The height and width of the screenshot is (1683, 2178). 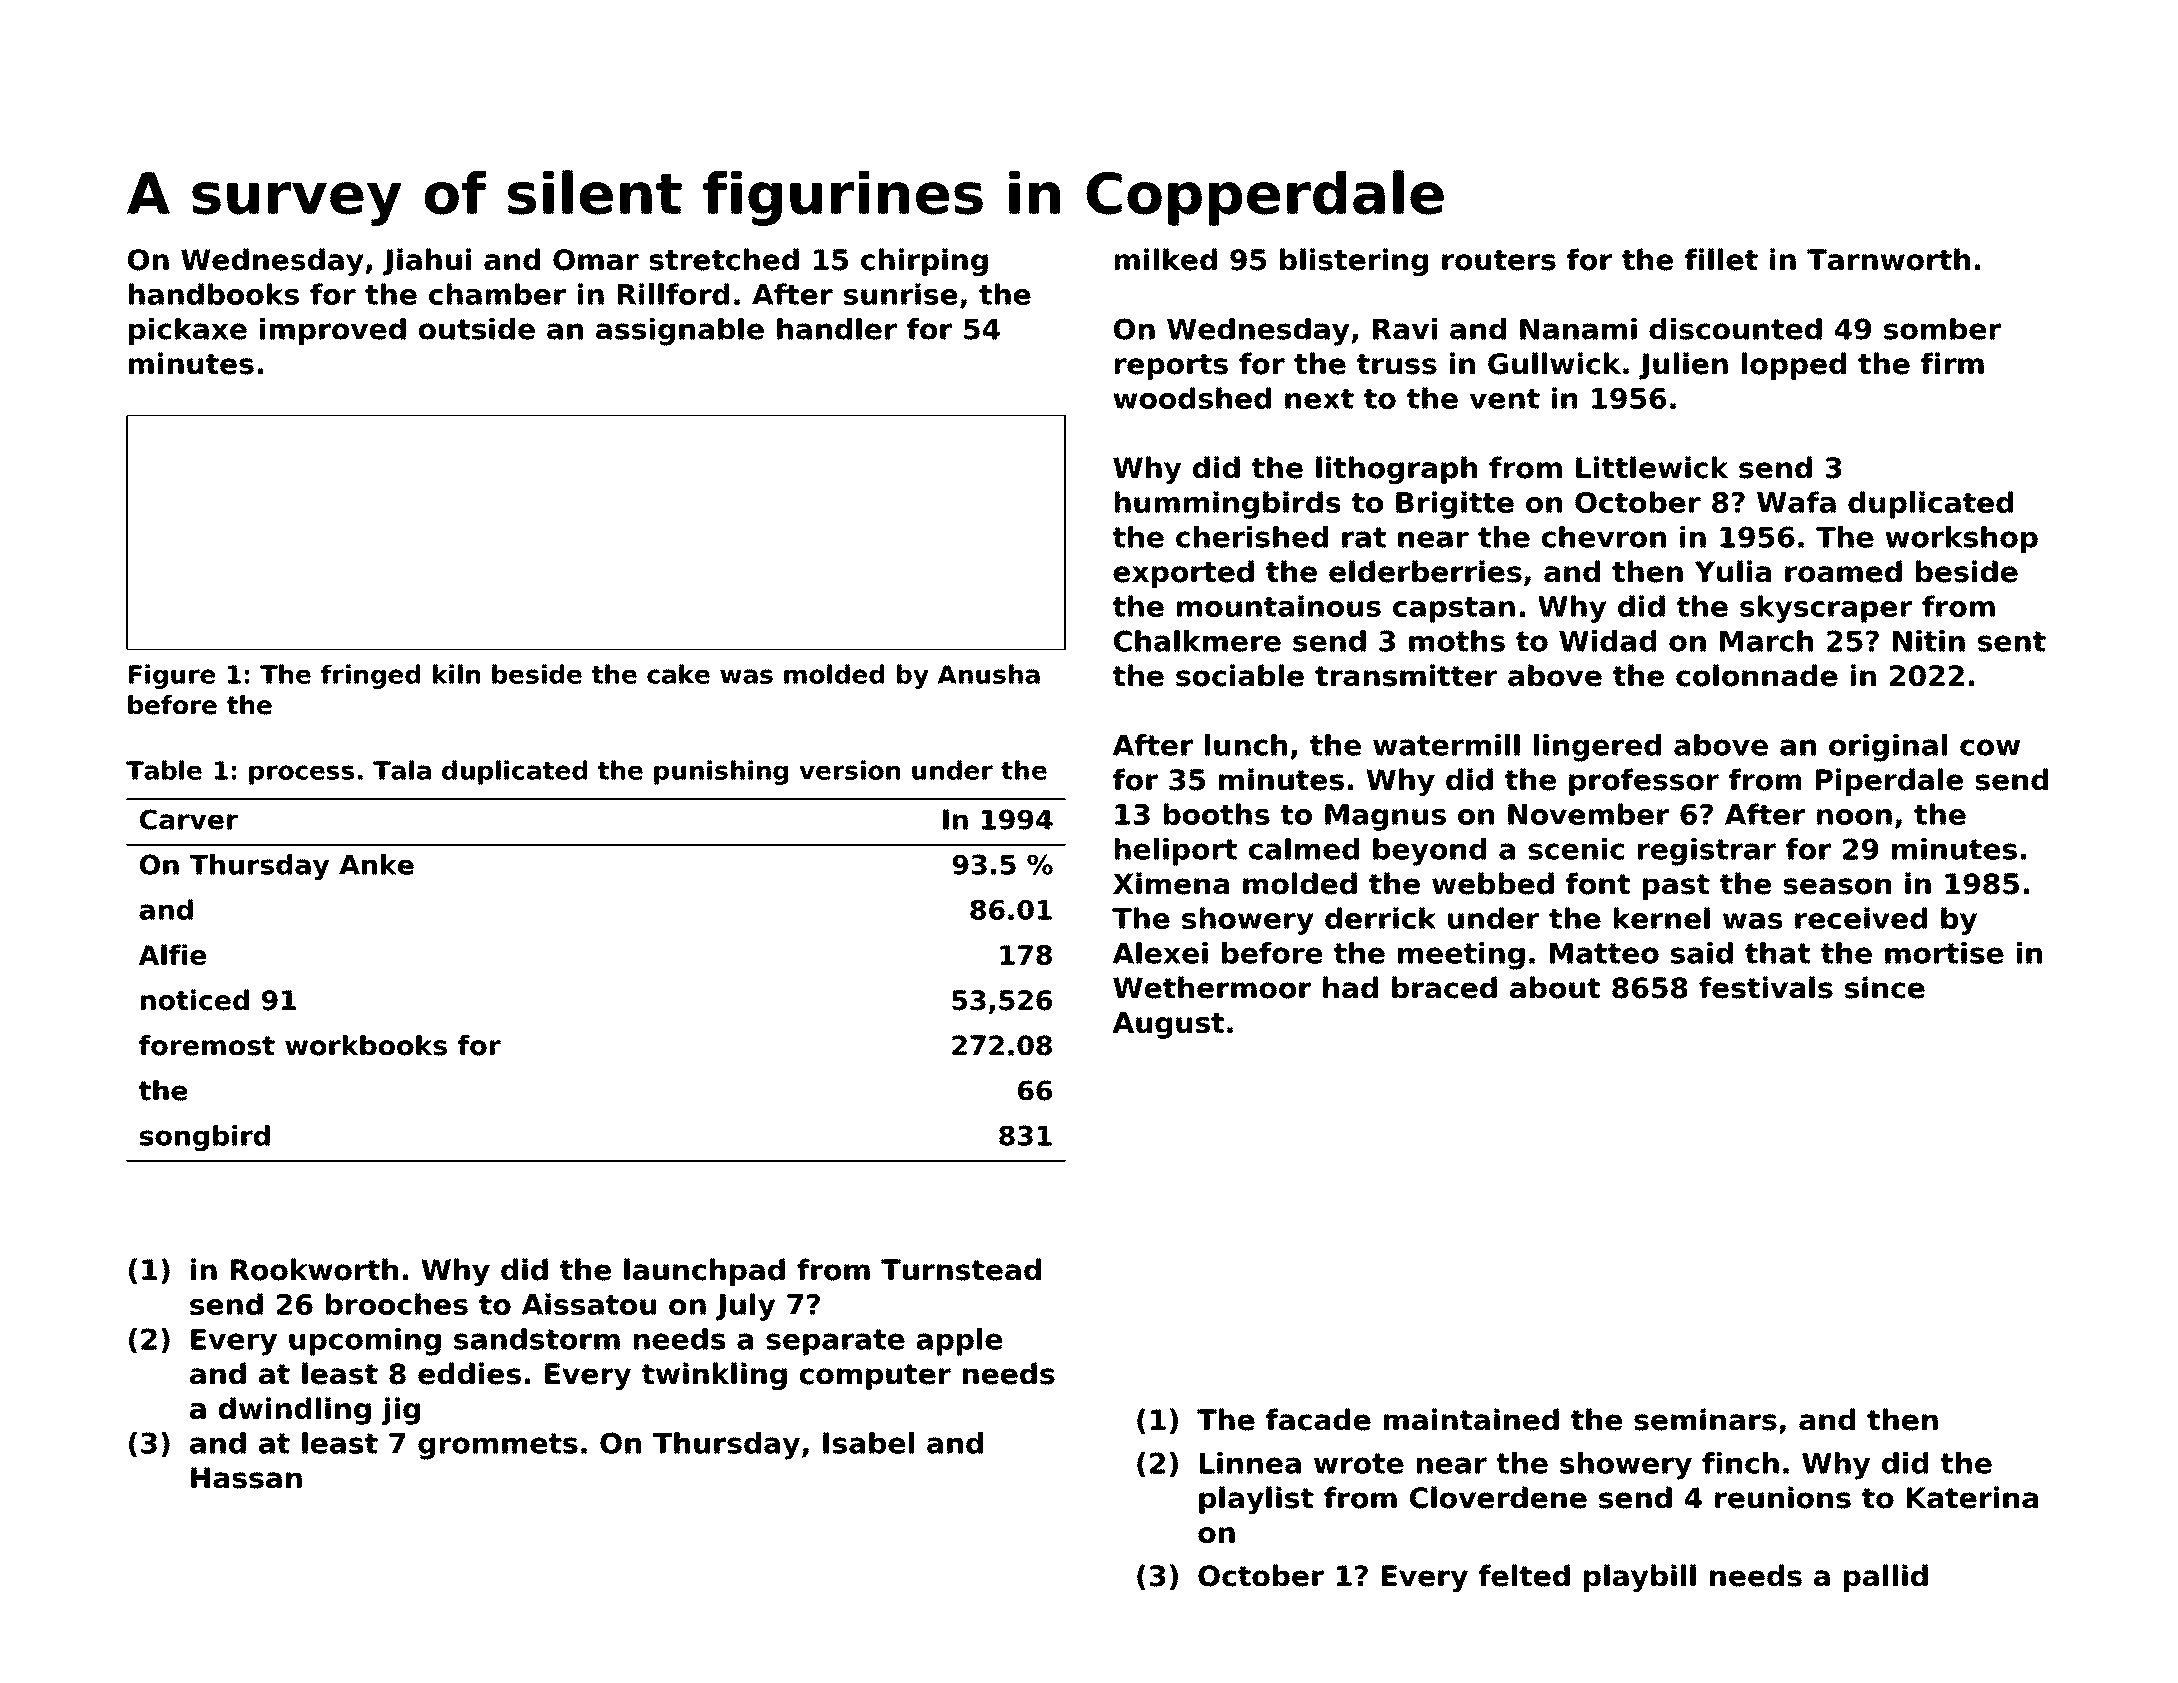 I want to click on Littlewick, so click(x=1652, y=467).
